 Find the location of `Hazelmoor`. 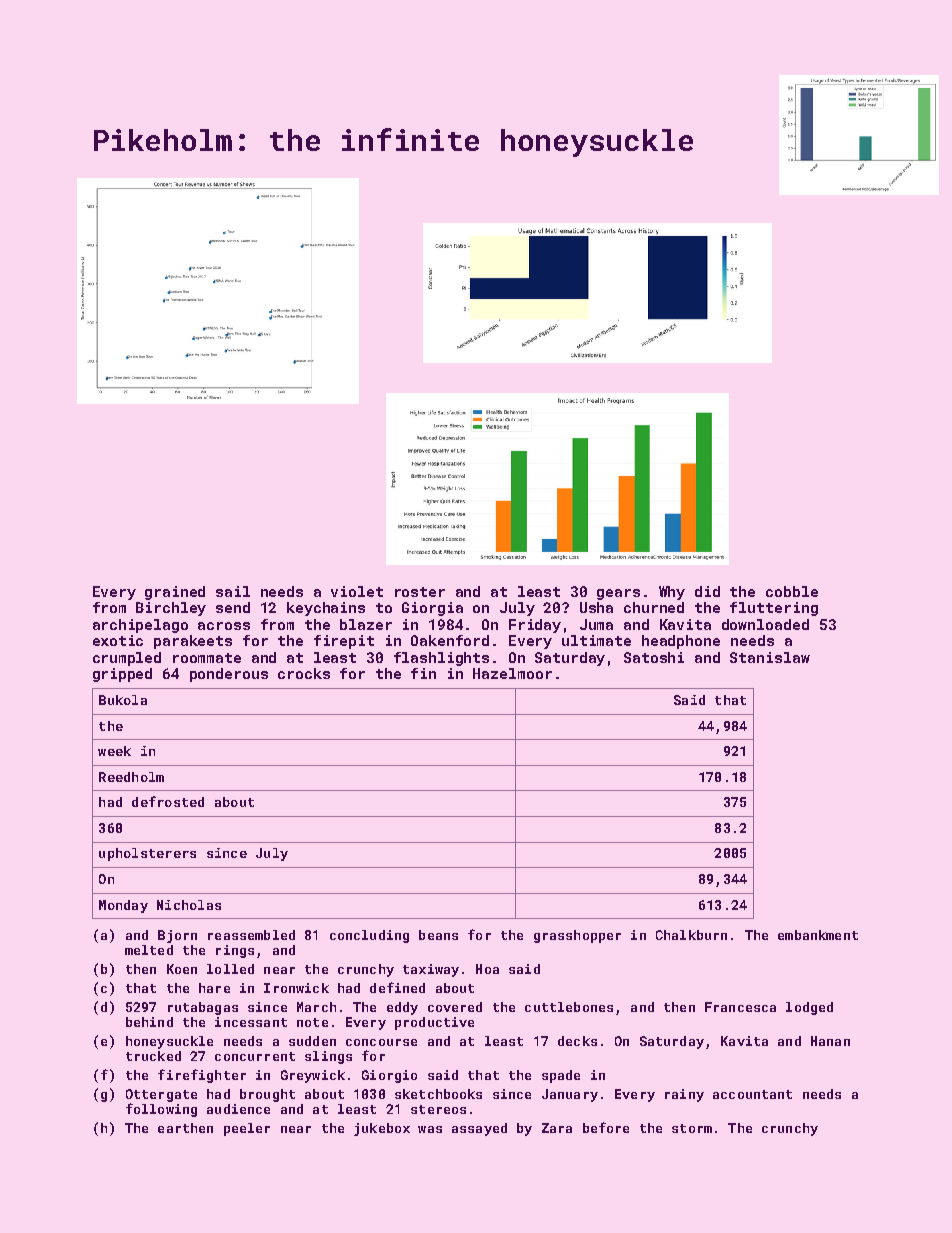

Hazelmoor is located at coordinates (512, 673).
